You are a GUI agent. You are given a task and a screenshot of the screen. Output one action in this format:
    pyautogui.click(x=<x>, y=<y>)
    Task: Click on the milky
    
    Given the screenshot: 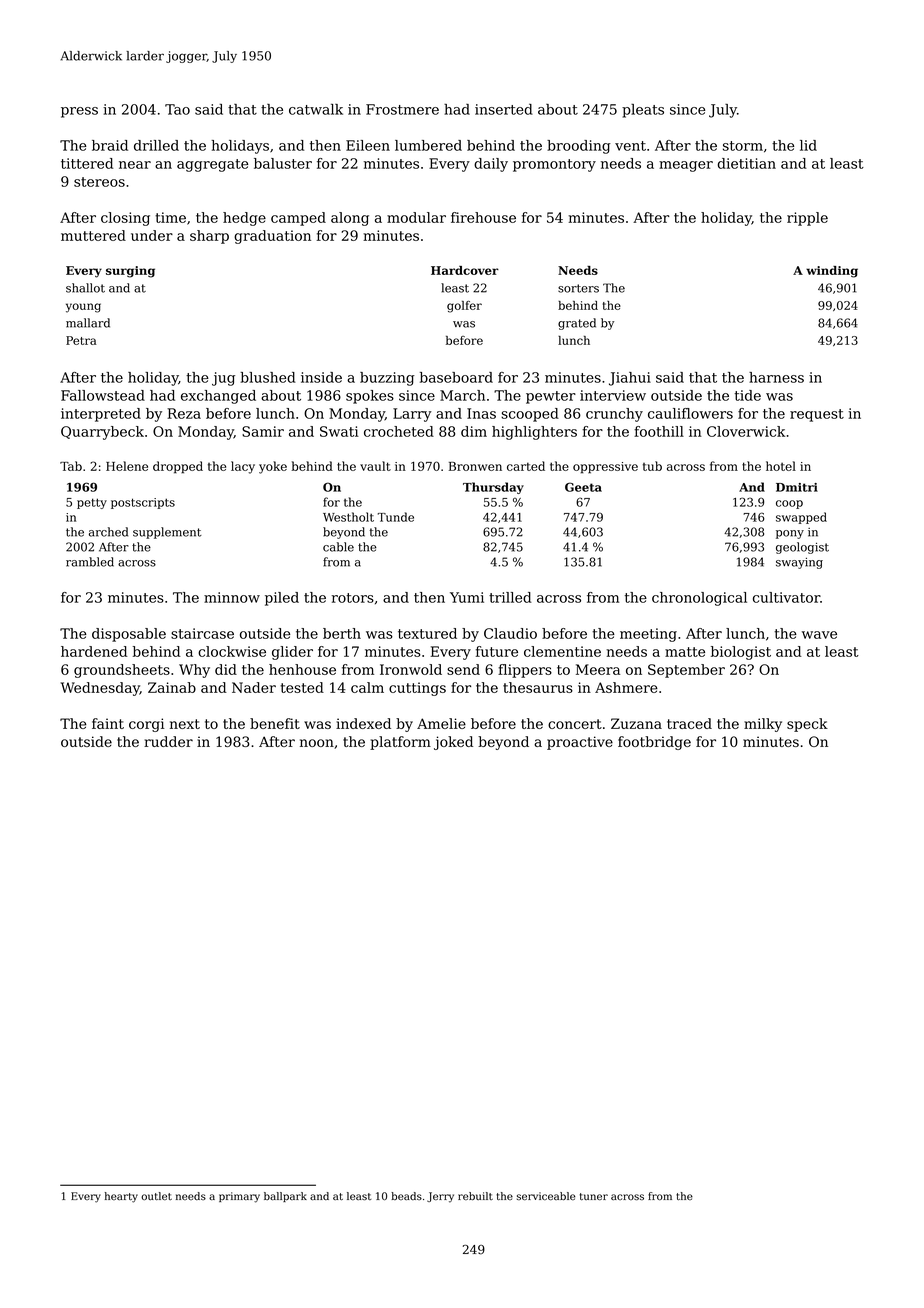 What is the action you would take?
    pyautogui.click(x=763, y=725)
